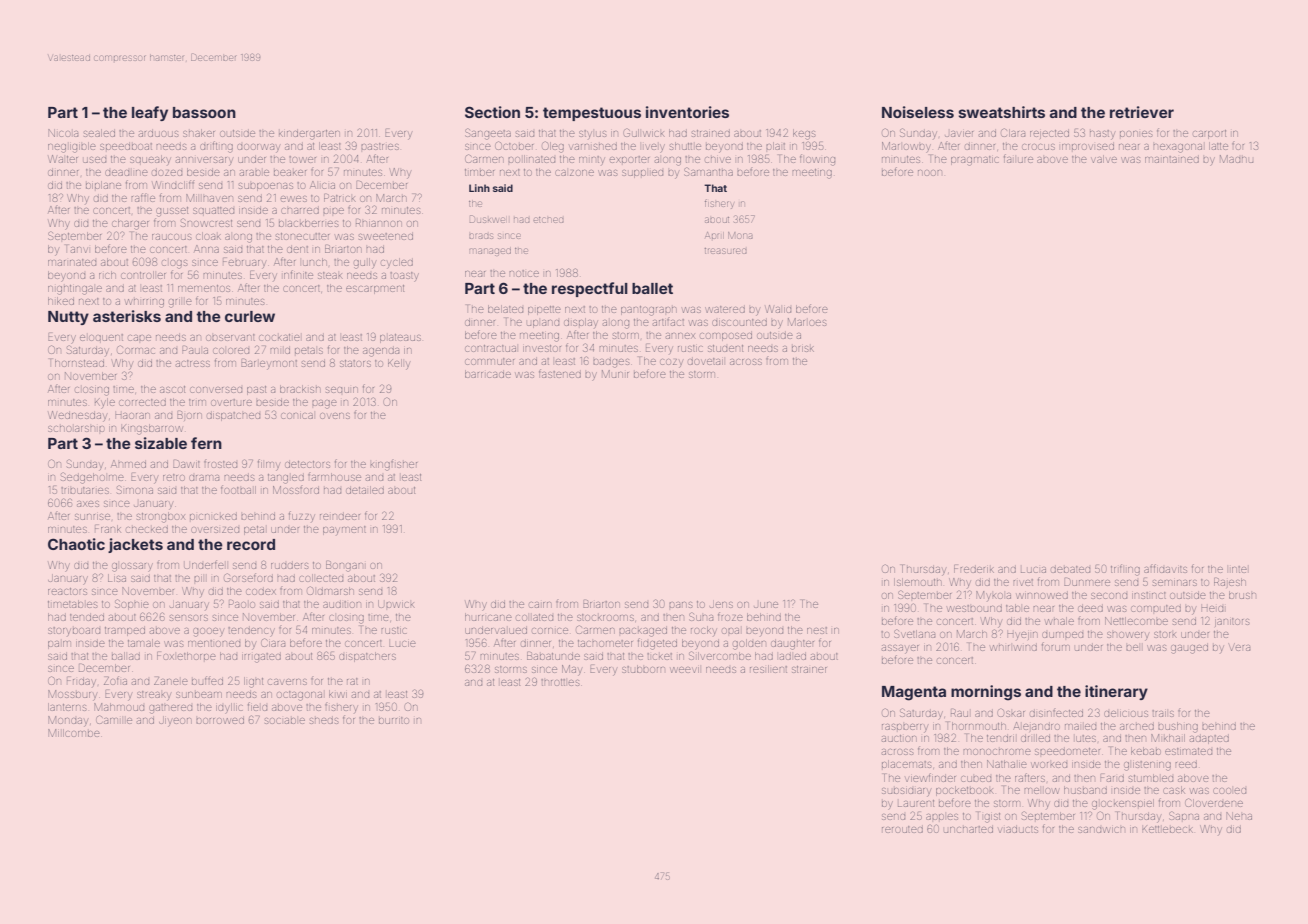 Image resolution: width=1308 pixels, height=924 pixels. What do you see at coordinates (1142, 112) in the screenshot?
I see `retriever` at bounding box center [1142, 112].
